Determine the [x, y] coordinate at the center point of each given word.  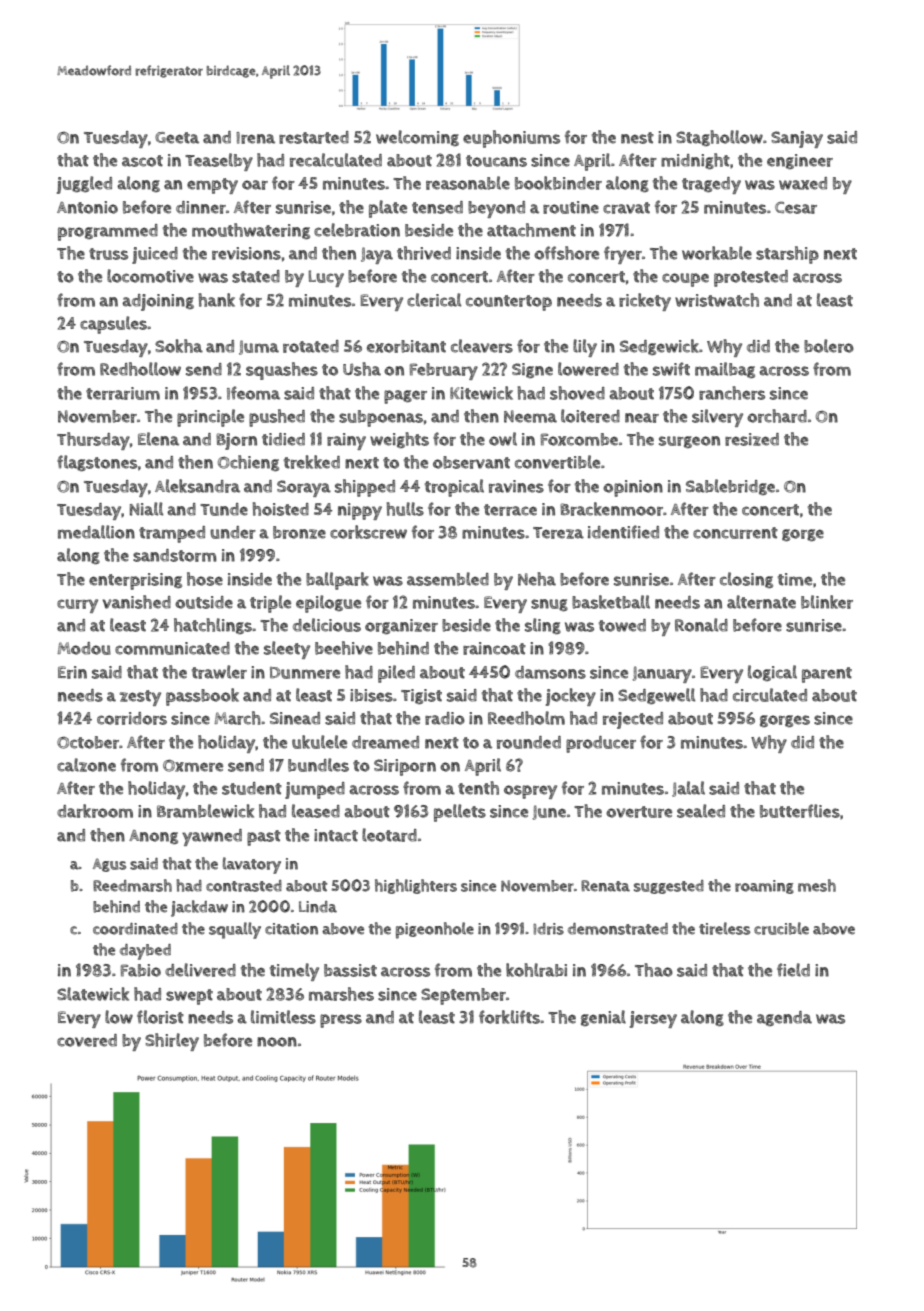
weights [399, 440]
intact [336, 835]
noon [277, 1042]
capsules [113, 325]
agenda [784, 1018]
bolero [829, 346]
